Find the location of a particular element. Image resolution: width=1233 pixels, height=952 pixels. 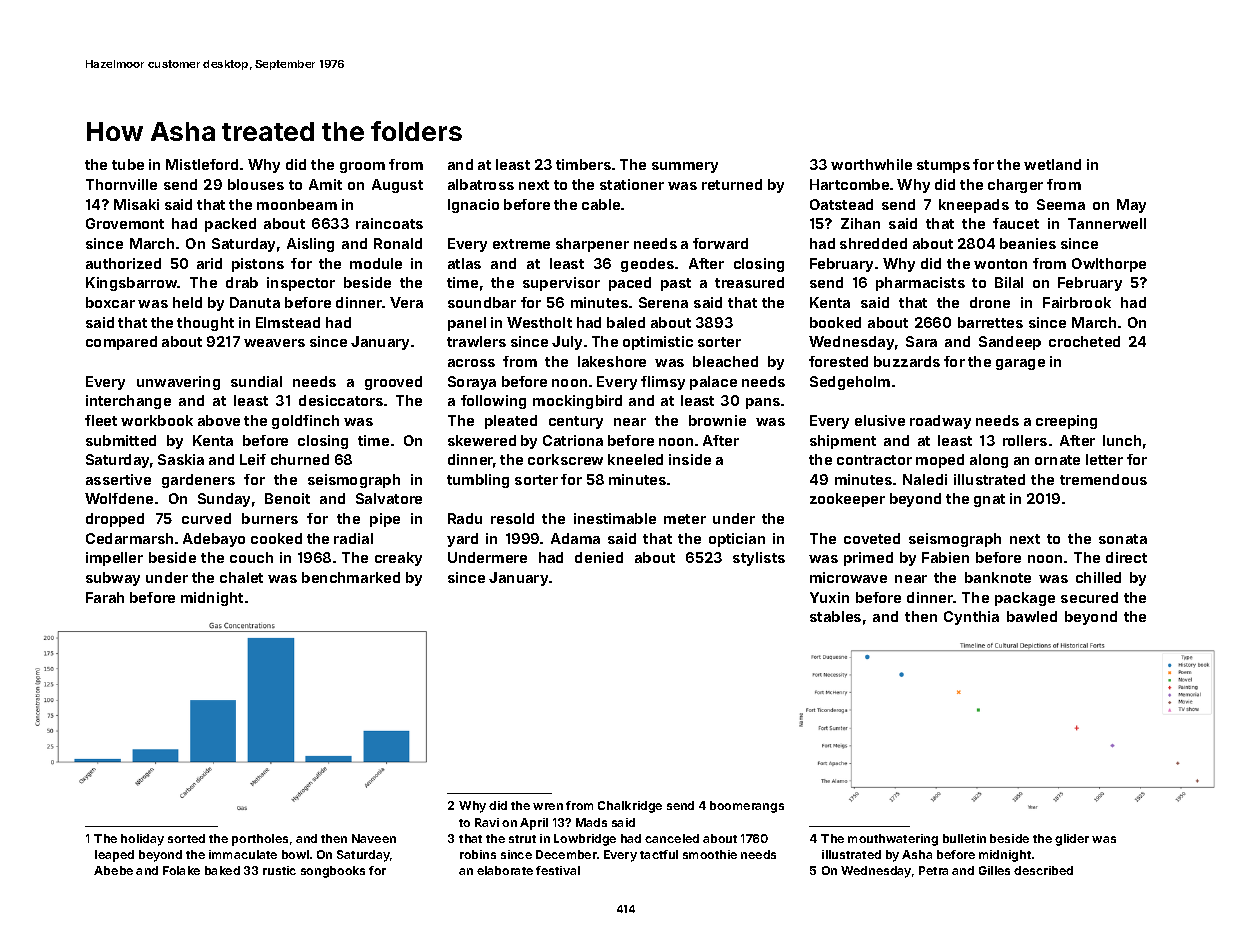

creeping is located at coordinates (1066, 422).
